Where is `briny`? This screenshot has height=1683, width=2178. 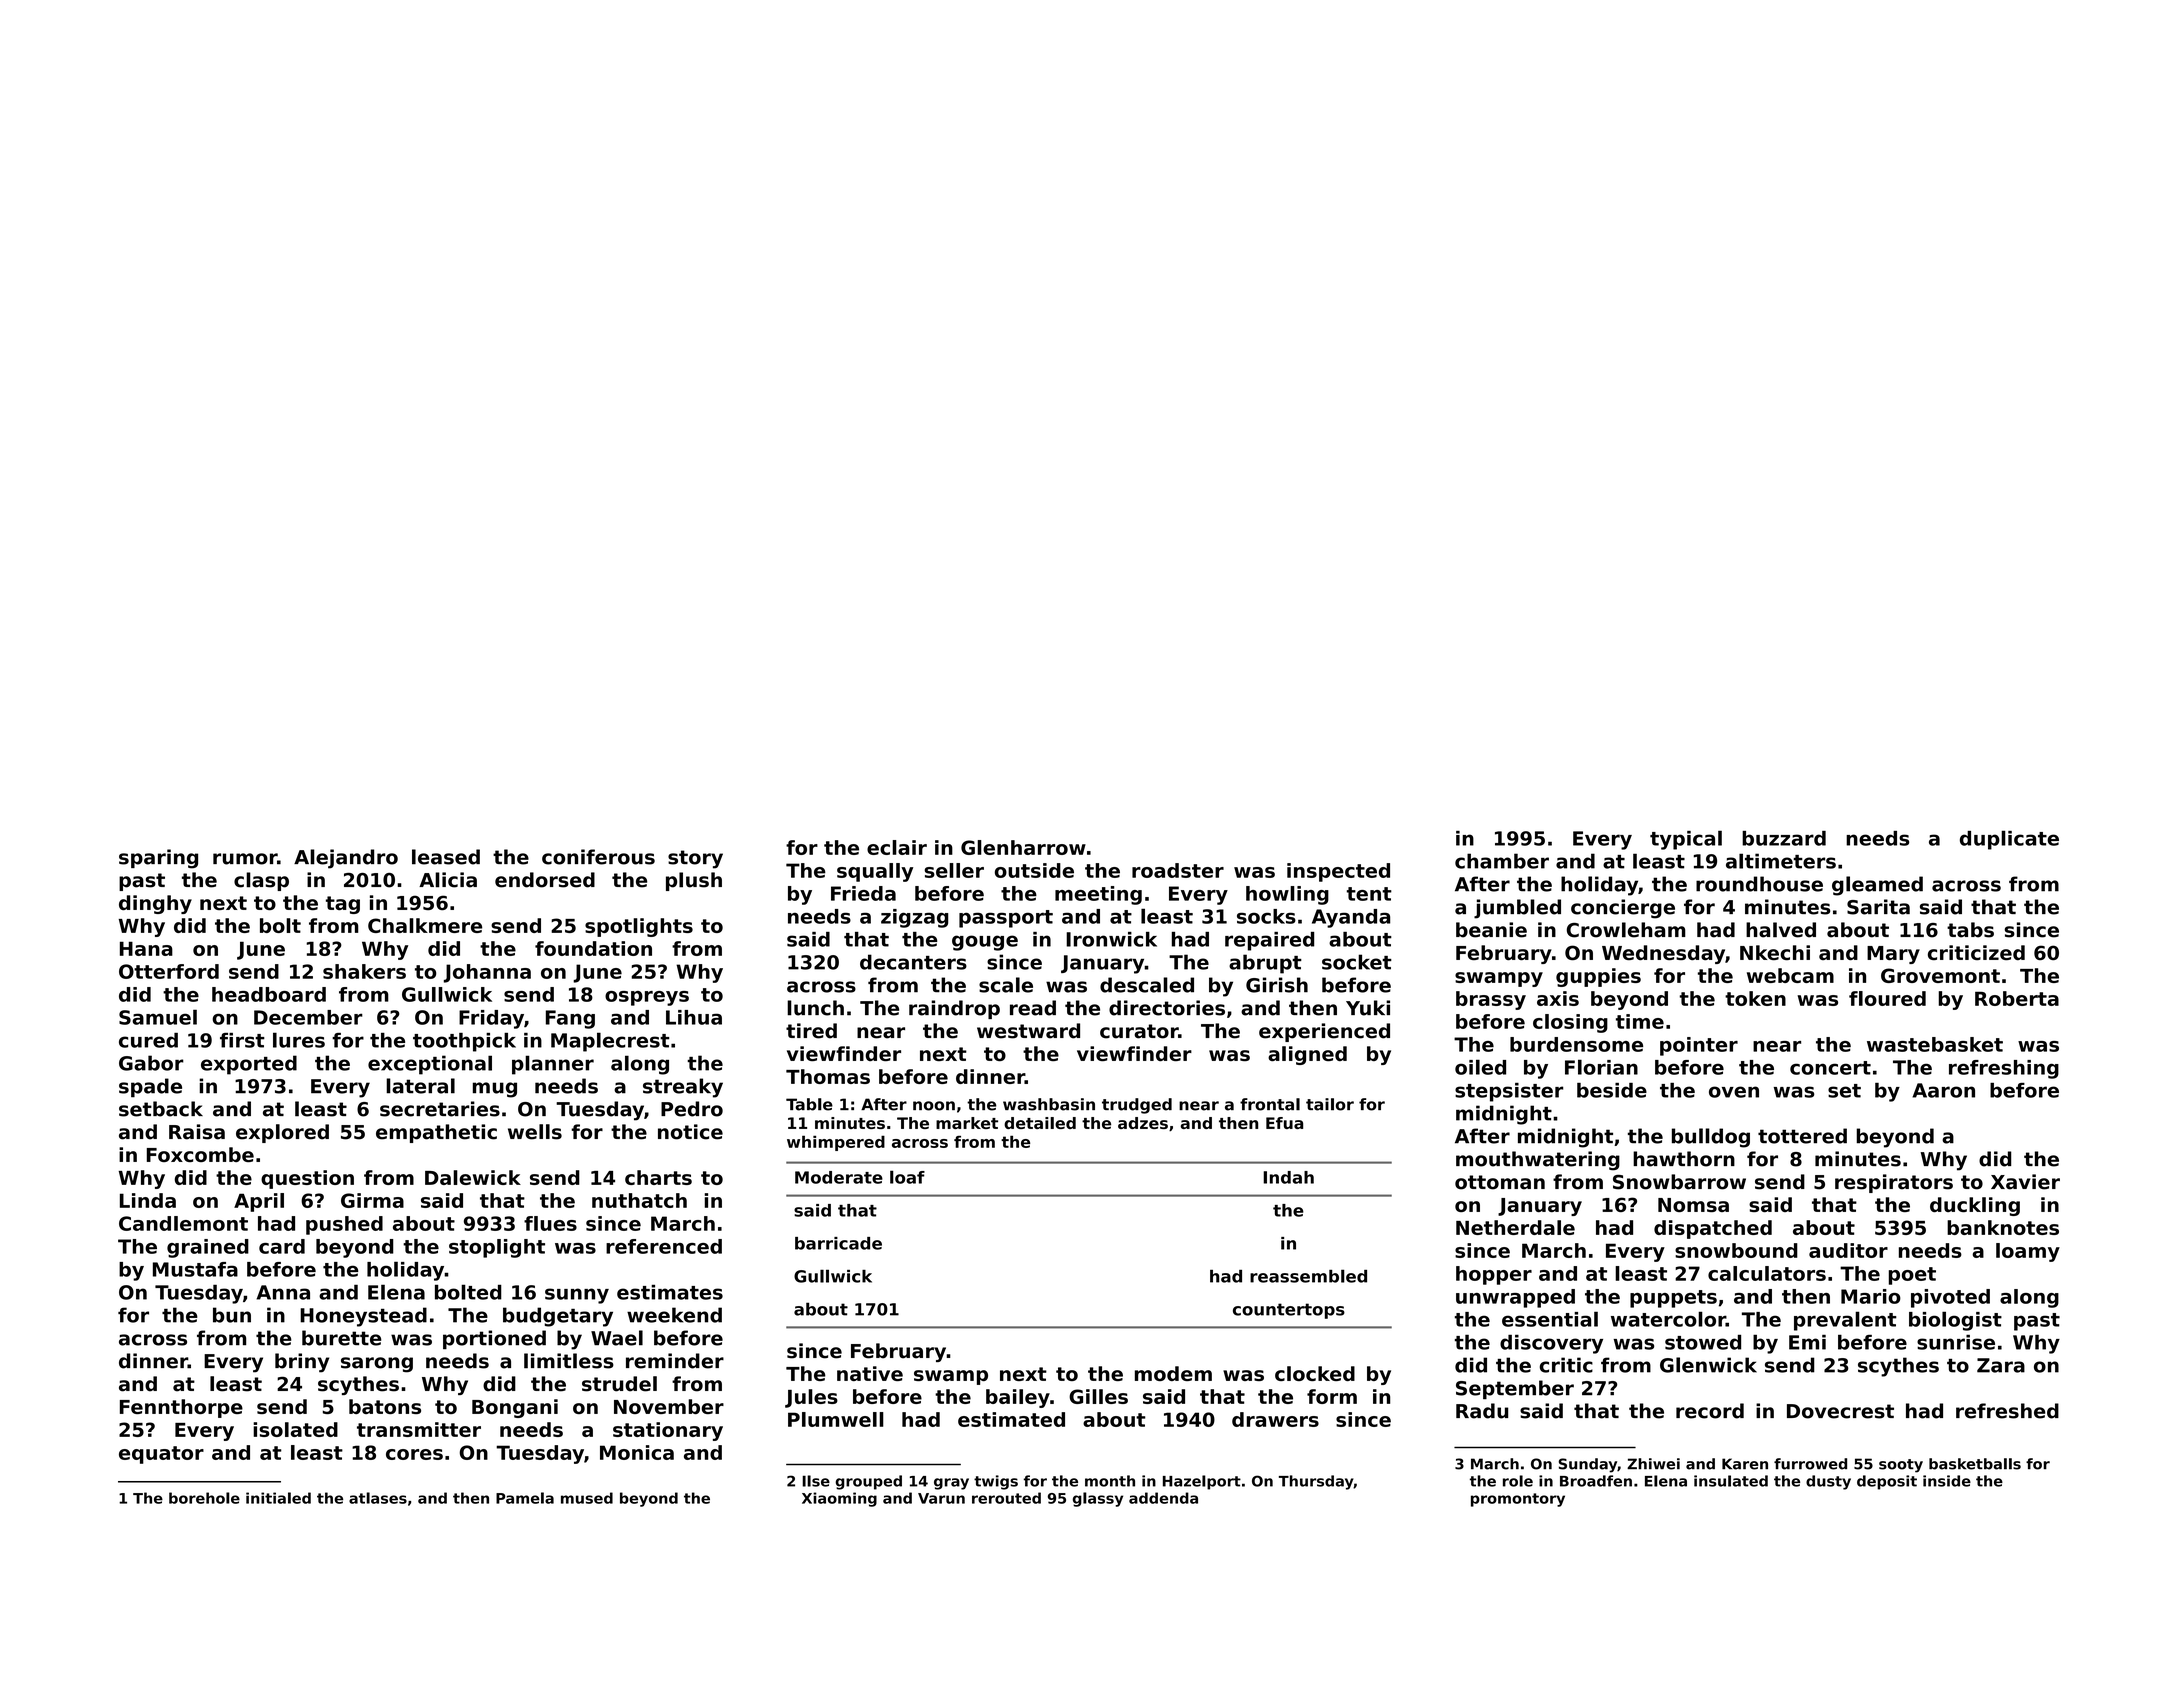
briny is located at coordinates (302, 1363).
